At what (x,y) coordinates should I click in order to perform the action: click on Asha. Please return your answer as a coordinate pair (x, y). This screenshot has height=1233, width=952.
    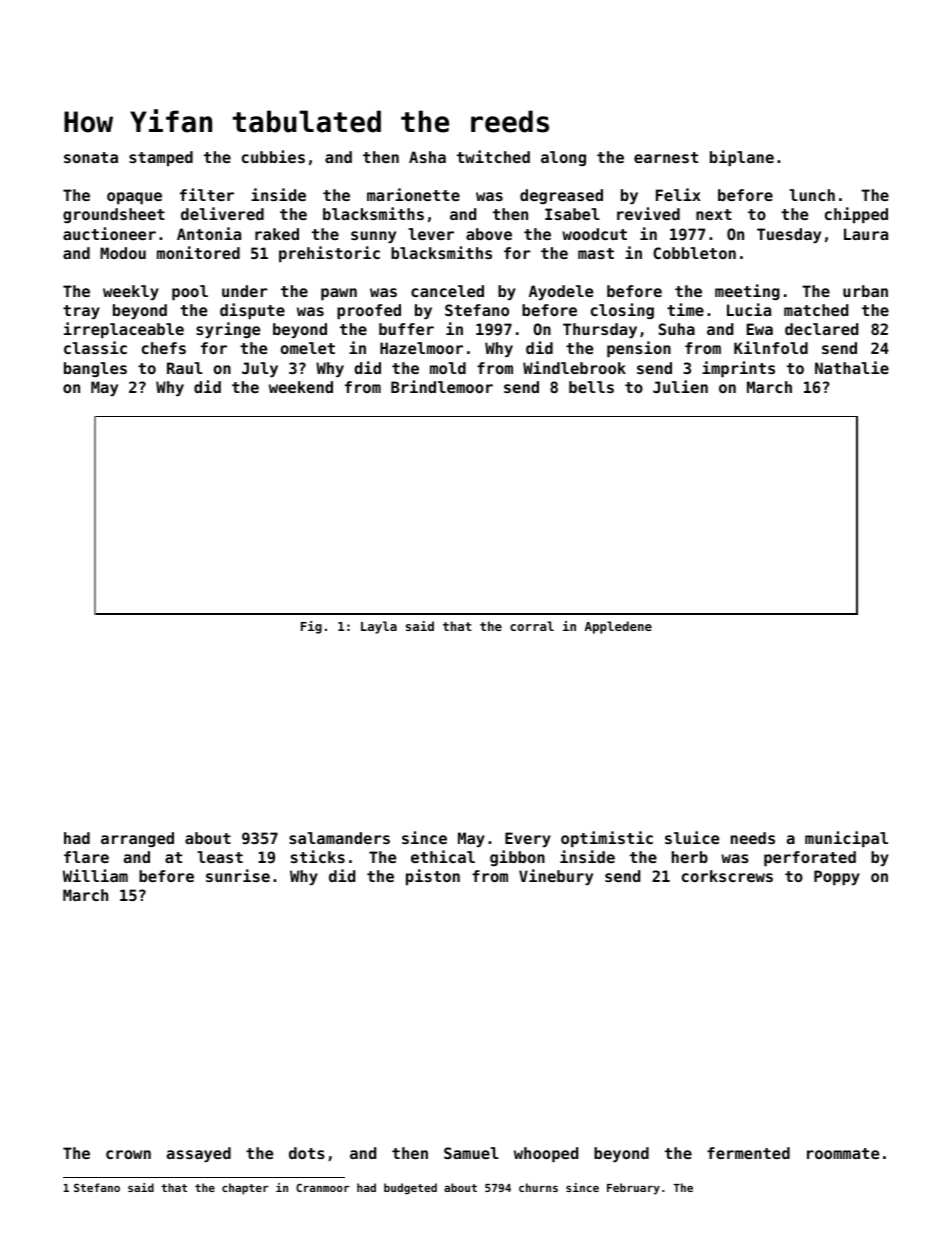
    Looking at the image, I should click on (427, 157).
